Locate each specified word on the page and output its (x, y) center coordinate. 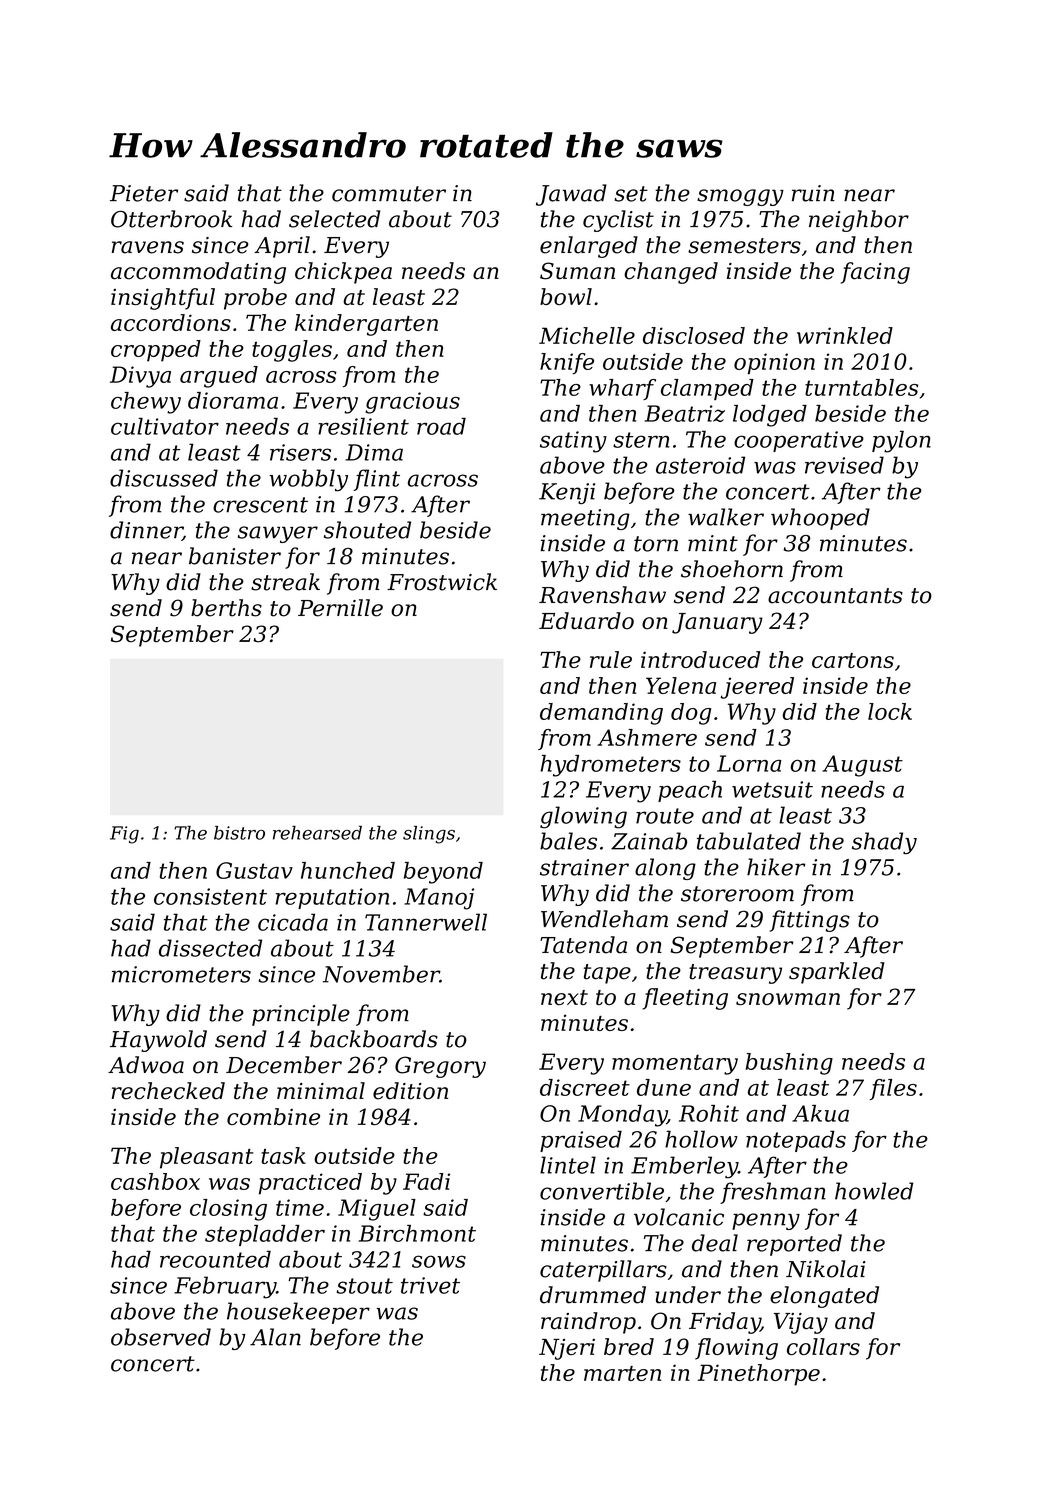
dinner (146, 531)
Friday (724, 1323)
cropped (156, 351)
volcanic (679, 1217)
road (441, 426)
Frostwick (442, 582)
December (284, 1065)
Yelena (681, 685)
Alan (275, 1337)
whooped (820, 519)
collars (823, 1346)
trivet (430, 1285)
